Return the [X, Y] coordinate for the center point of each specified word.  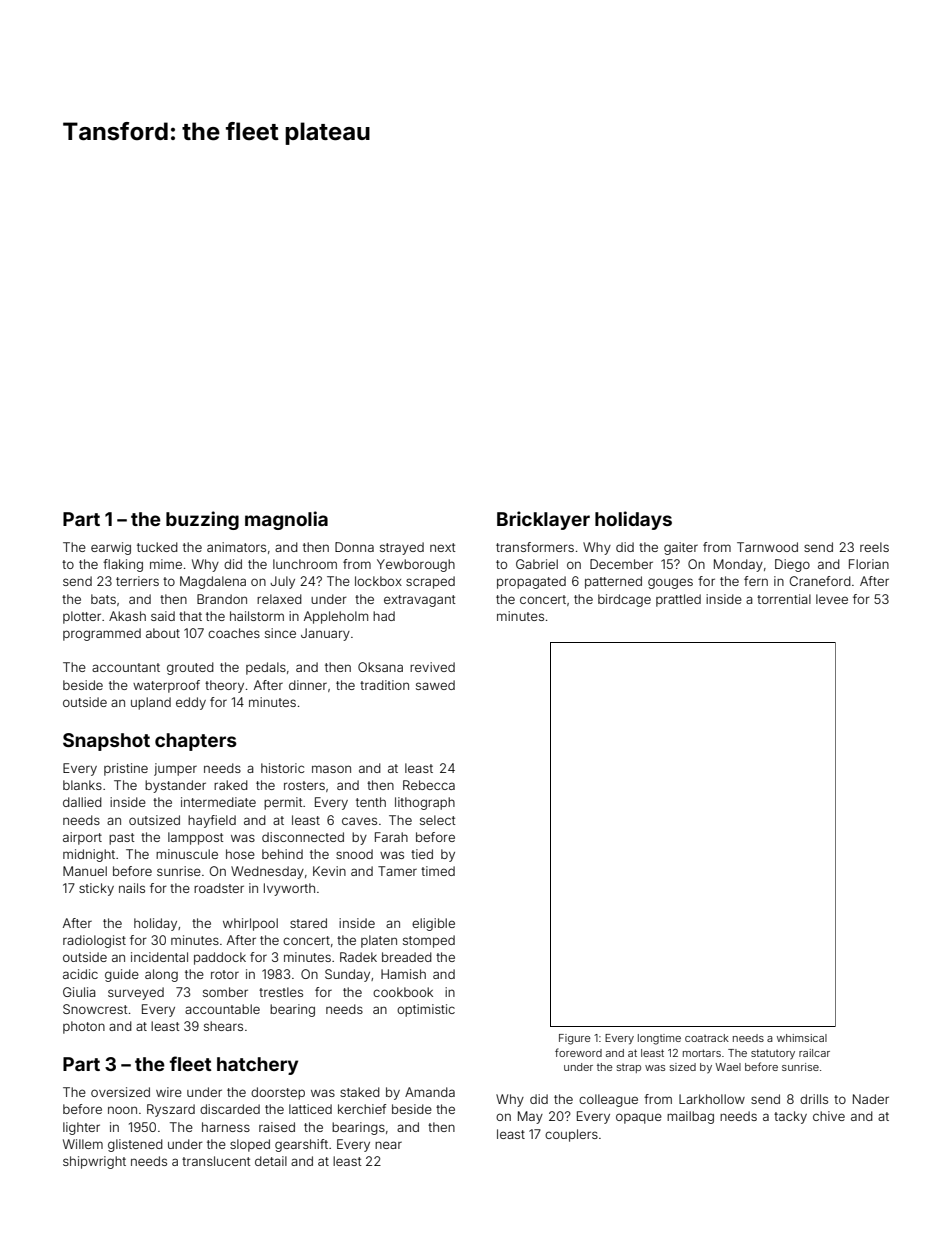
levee [832, 599]
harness [226, 1127]
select [438, 820]
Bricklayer [543, 520]
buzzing [202, 520]
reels [874, 547]
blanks [82, 785]
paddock [220, 958]
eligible [433, 924]
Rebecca [429, 785]
